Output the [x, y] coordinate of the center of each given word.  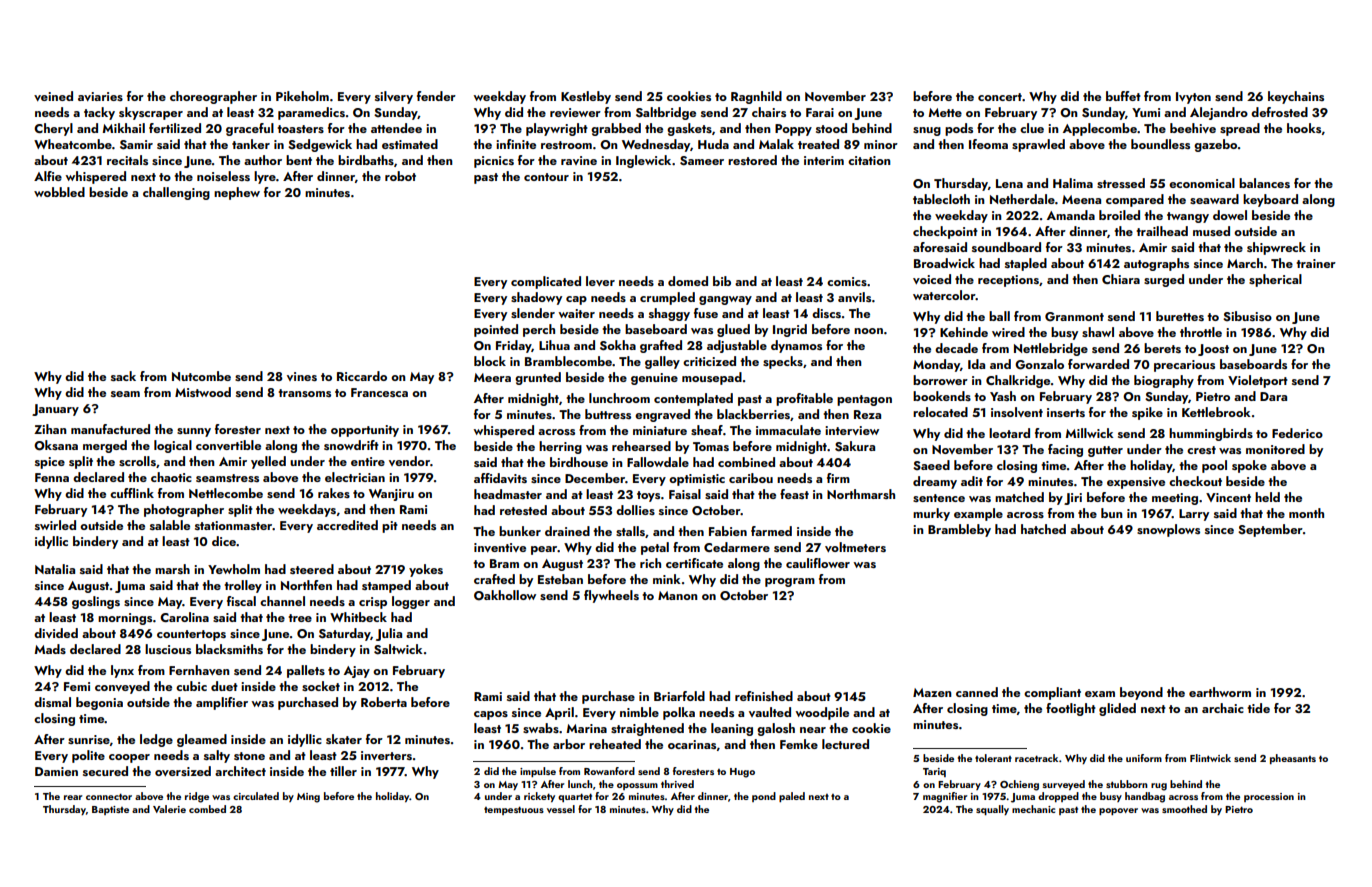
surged [1164, 280]
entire [368, 461]
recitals [127, 160]
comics [847, 281]
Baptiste [110, 810]
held [1267, 497]
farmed [771, 531]
